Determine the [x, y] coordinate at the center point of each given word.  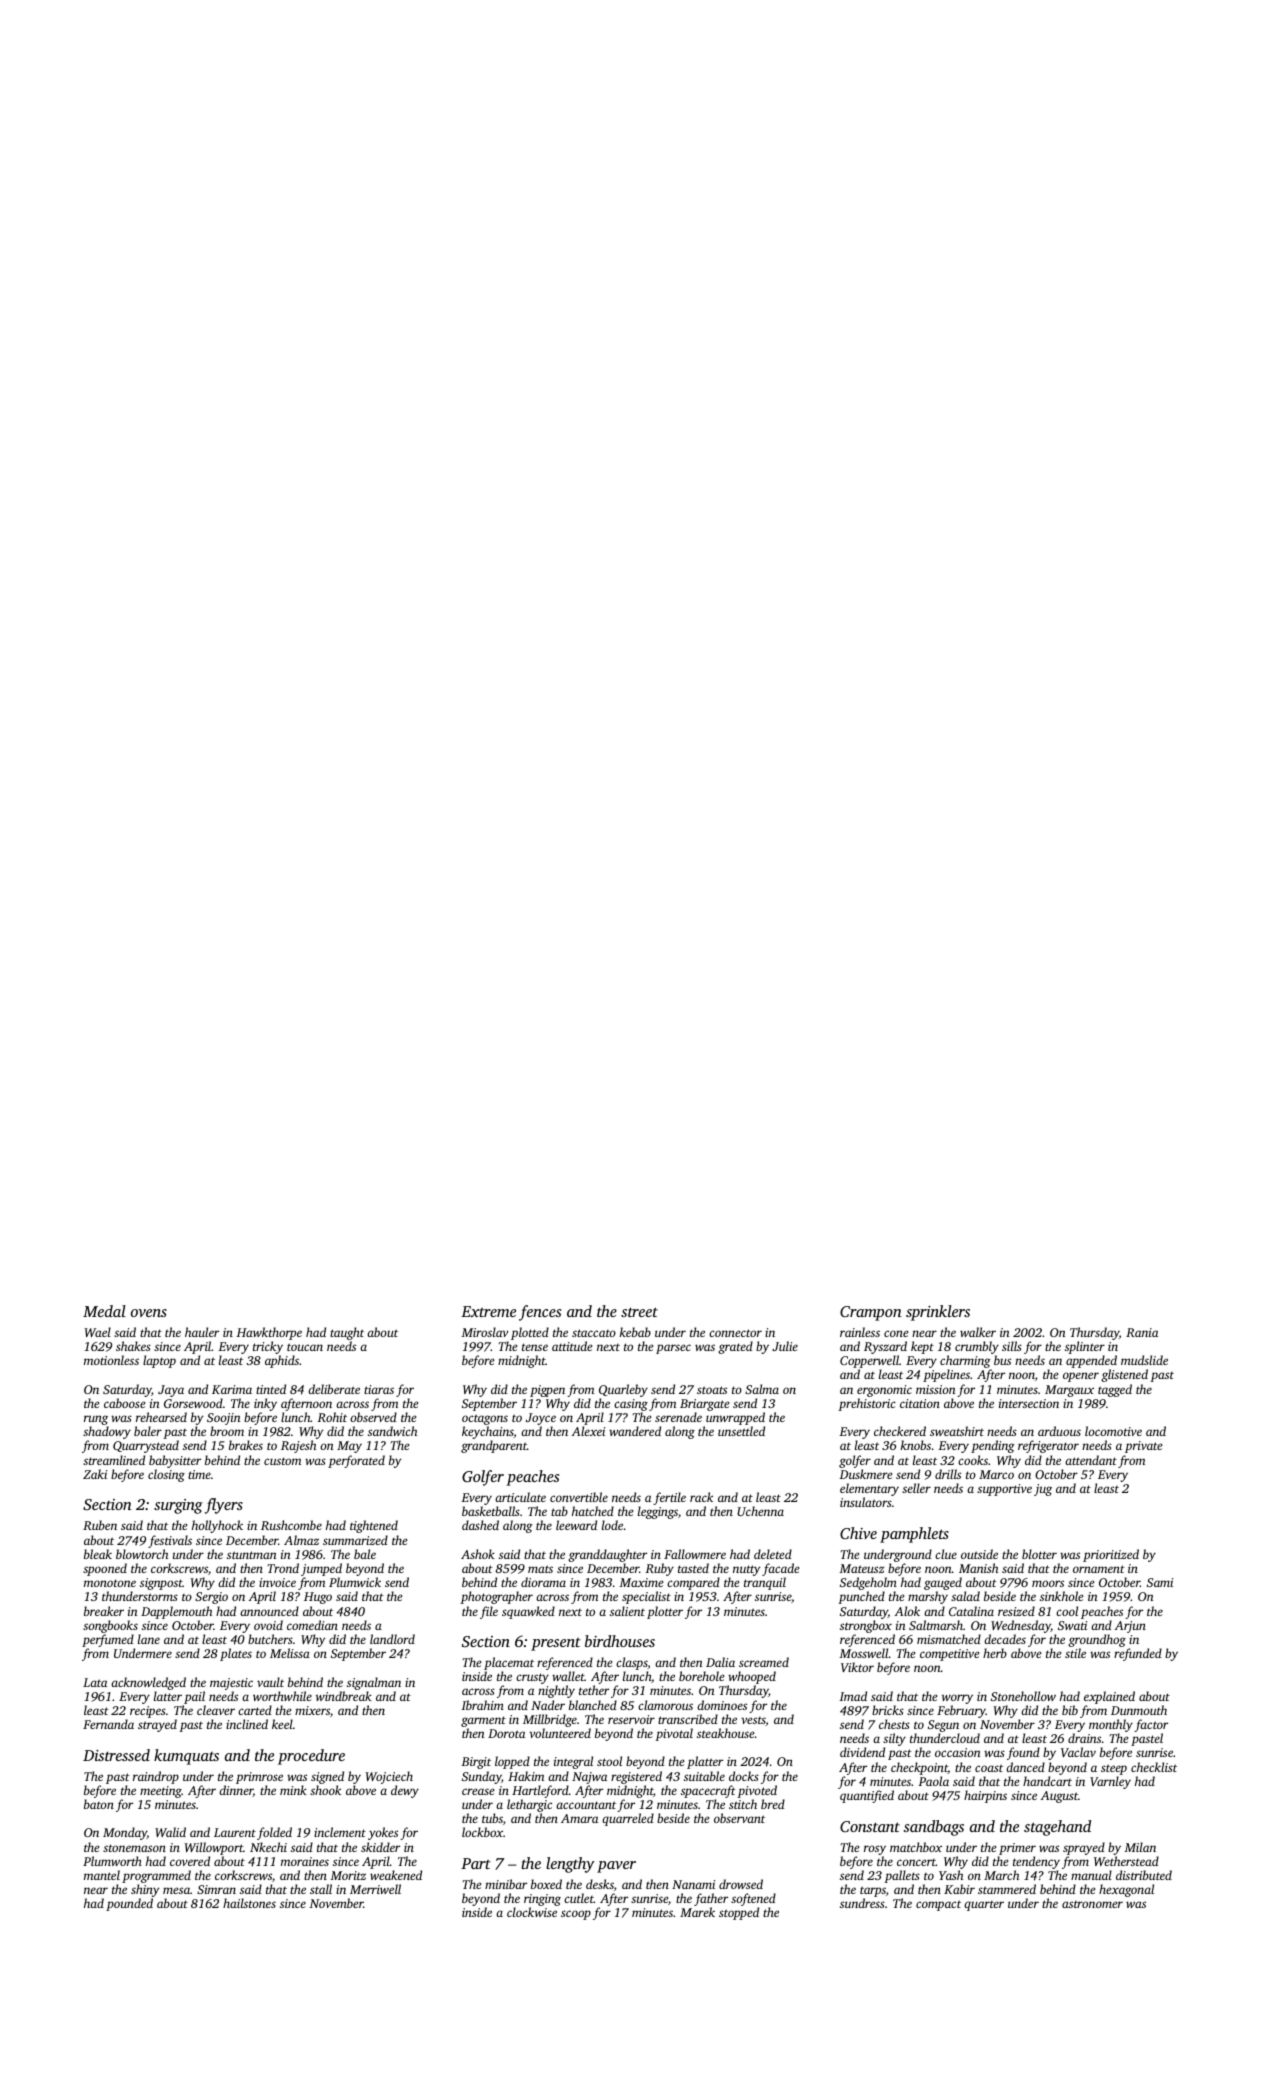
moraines [305, 1861]
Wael [98, 1332]
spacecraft [708, 1791]
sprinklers [938, 1313]
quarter [984, 1906]
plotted [530, 1333]
